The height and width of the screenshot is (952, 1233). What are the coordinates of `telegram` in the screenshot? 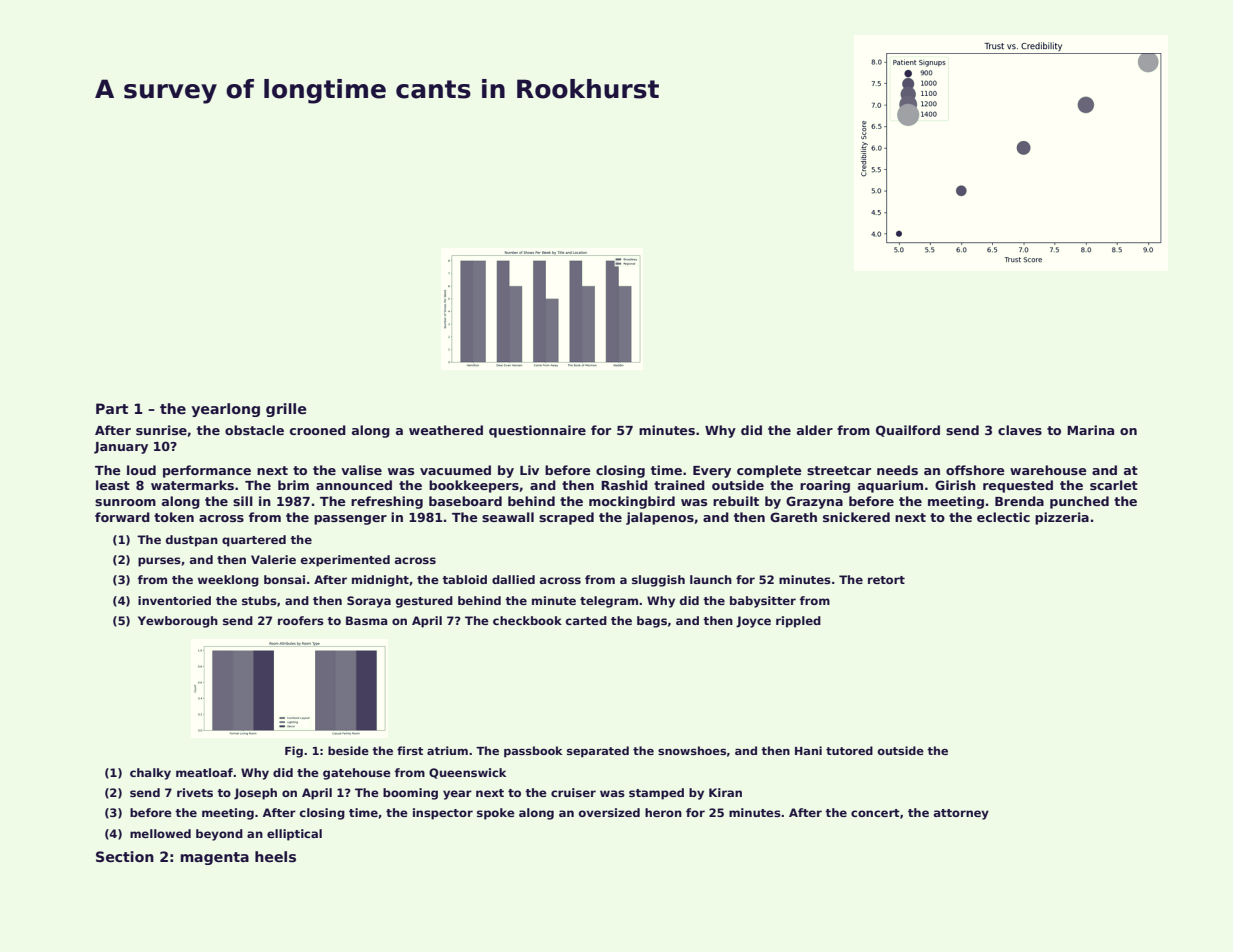 It's located at (609, 602).
